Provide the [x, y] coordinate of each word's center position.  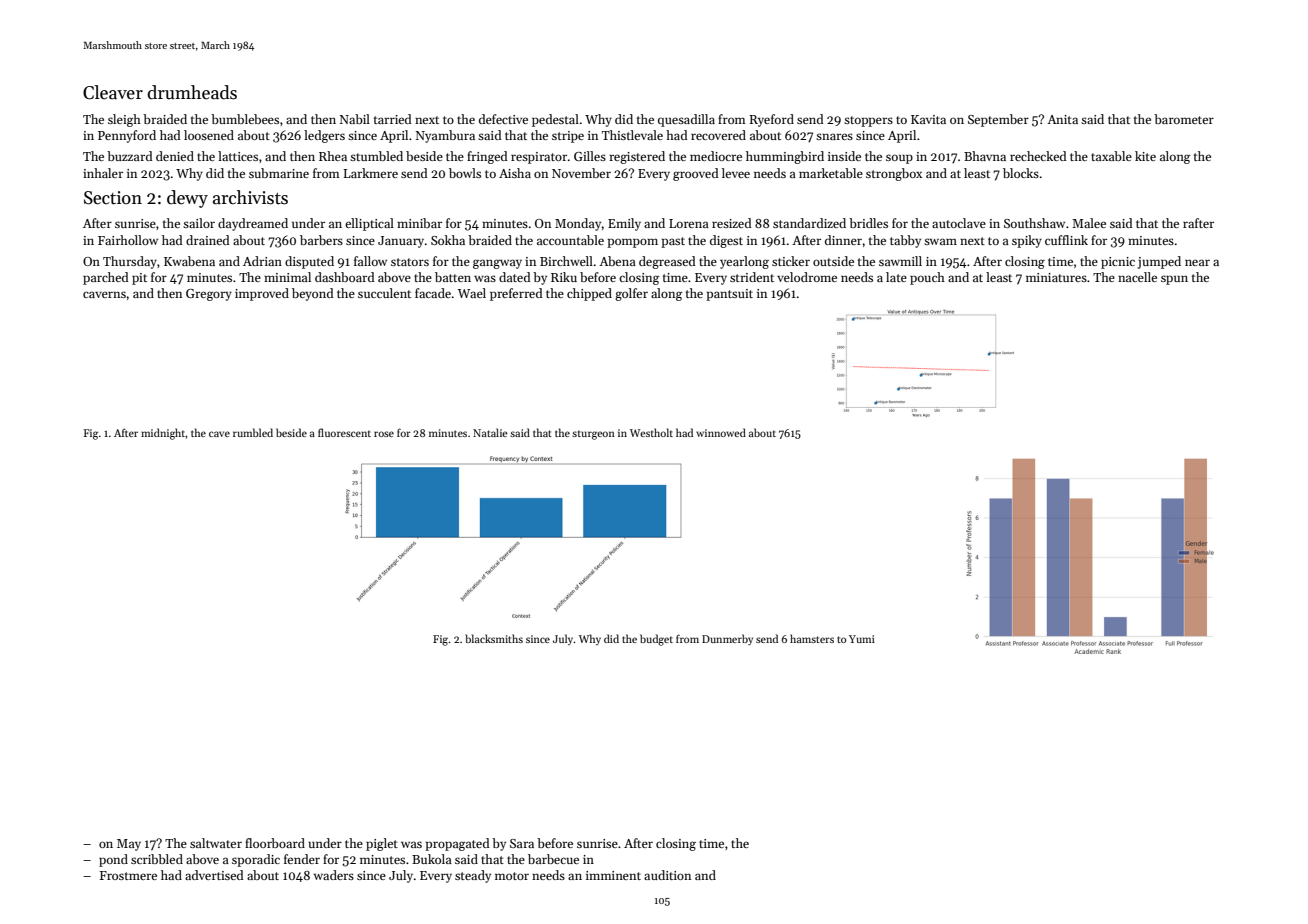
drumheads [192, 92]
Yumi [862, 639]
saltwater [216, 843]
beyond [313, 294]
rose [384, 434]
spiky [1027, 241]
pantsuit [729, 295]
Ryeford [772, 120]
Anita [1062, 119]
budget [656, 640]
